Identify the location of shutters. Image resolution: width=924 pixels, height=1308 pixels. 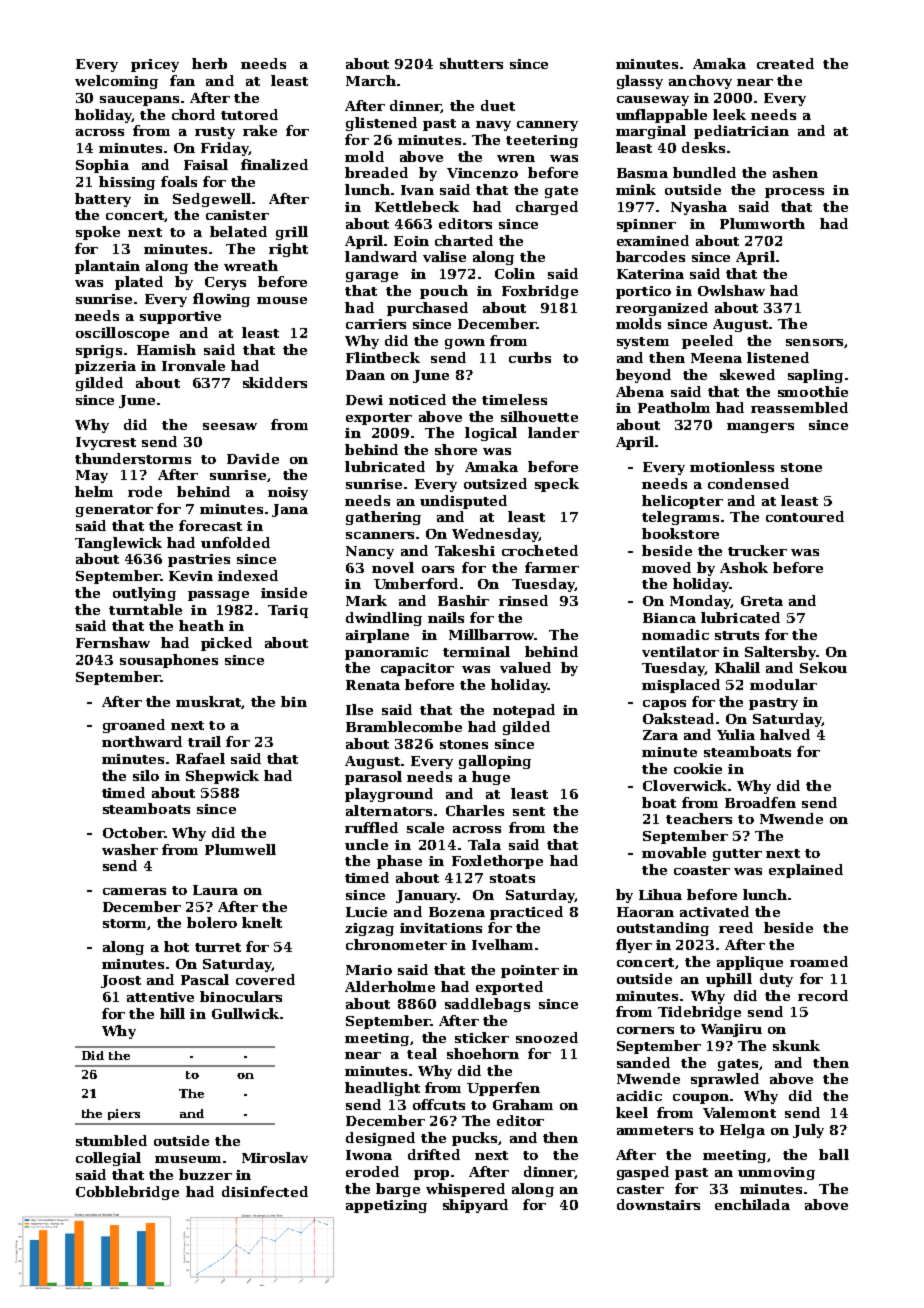
(471, 63).
